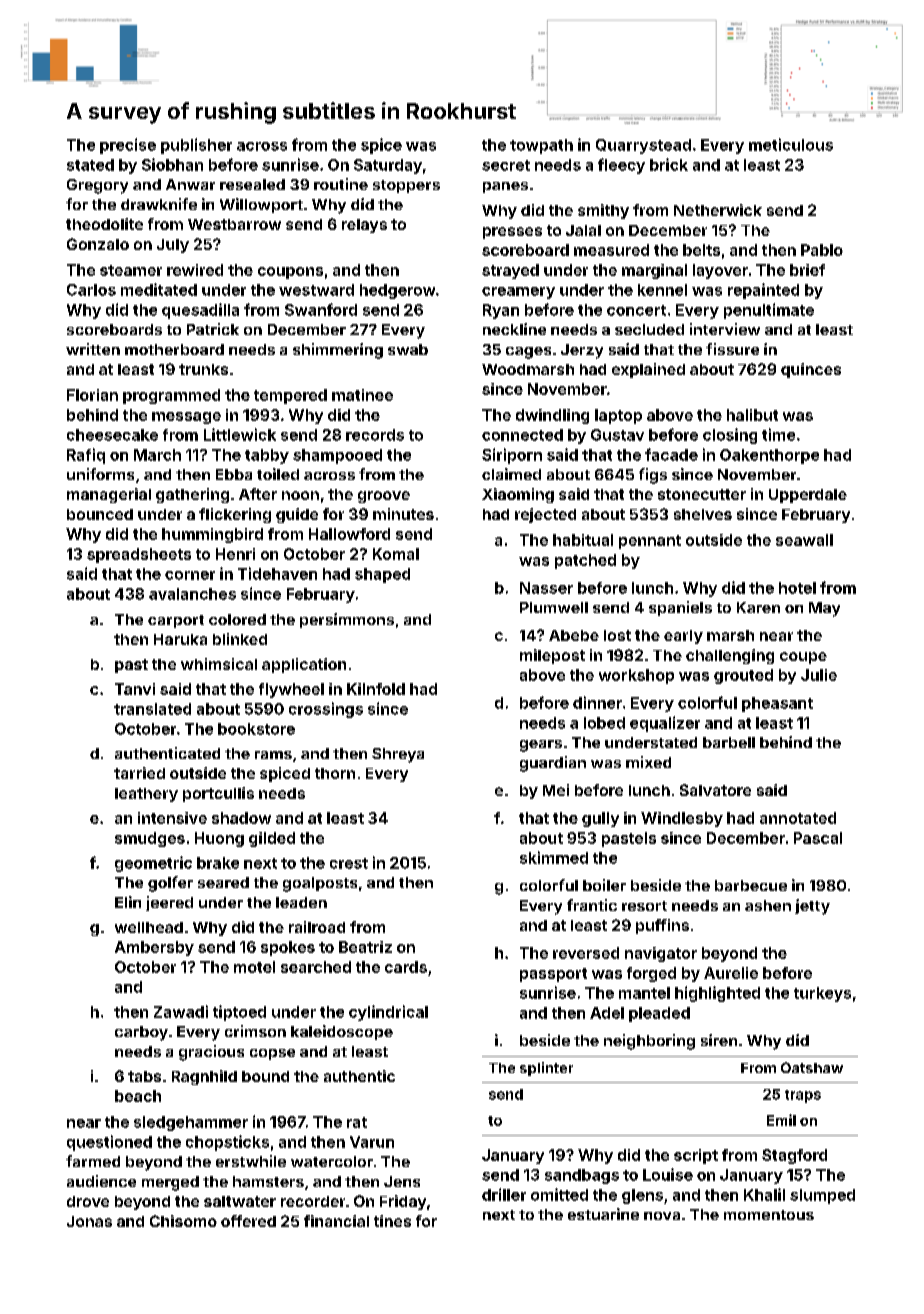 The height and width of the image is (1314, 924). Describe the element at coordinates (183, 1221) in the image. I see `Chisomo` at that location.
